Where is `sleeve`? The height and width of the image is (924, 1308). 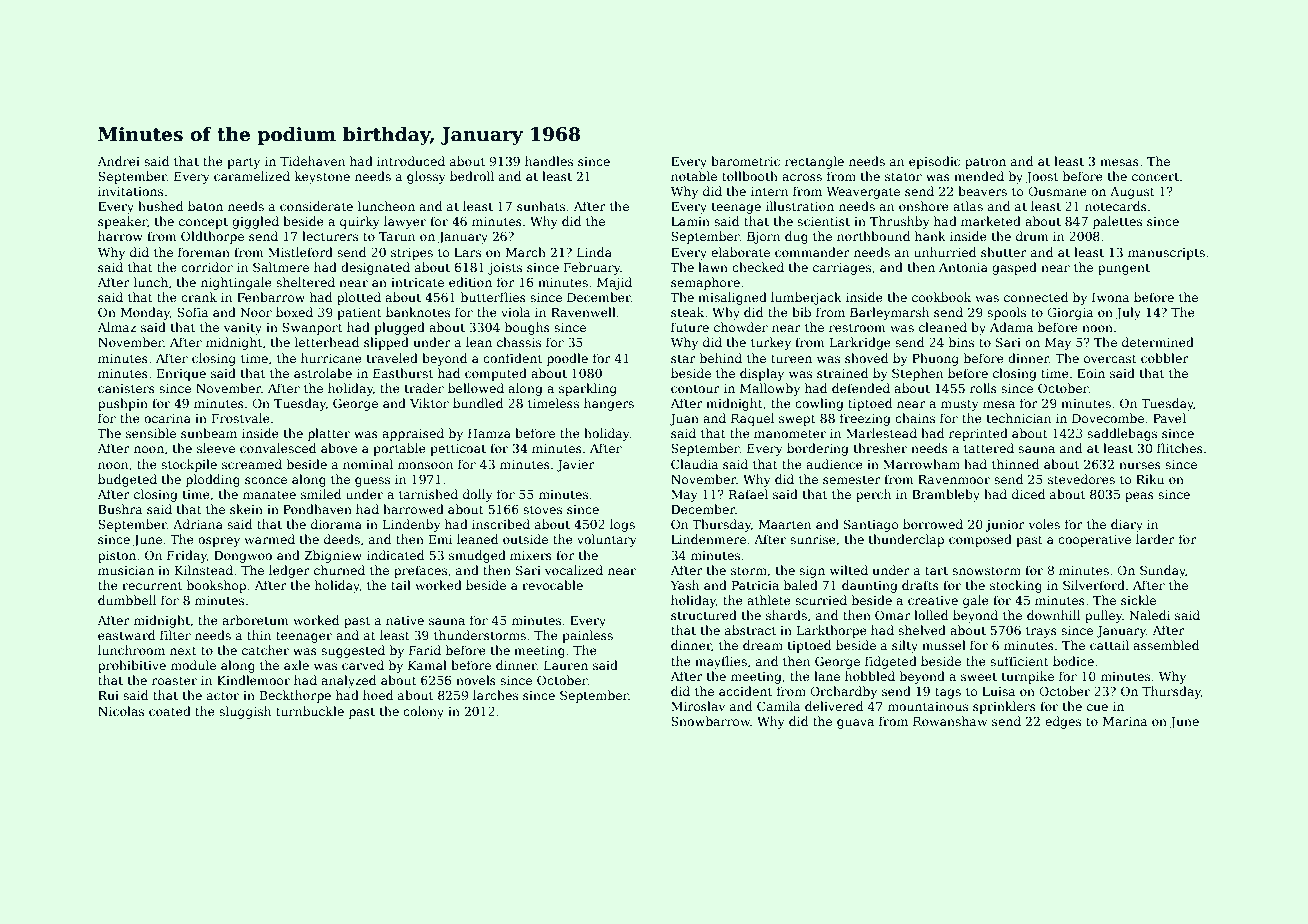
sleeve is located at coordinates (216, 448).
